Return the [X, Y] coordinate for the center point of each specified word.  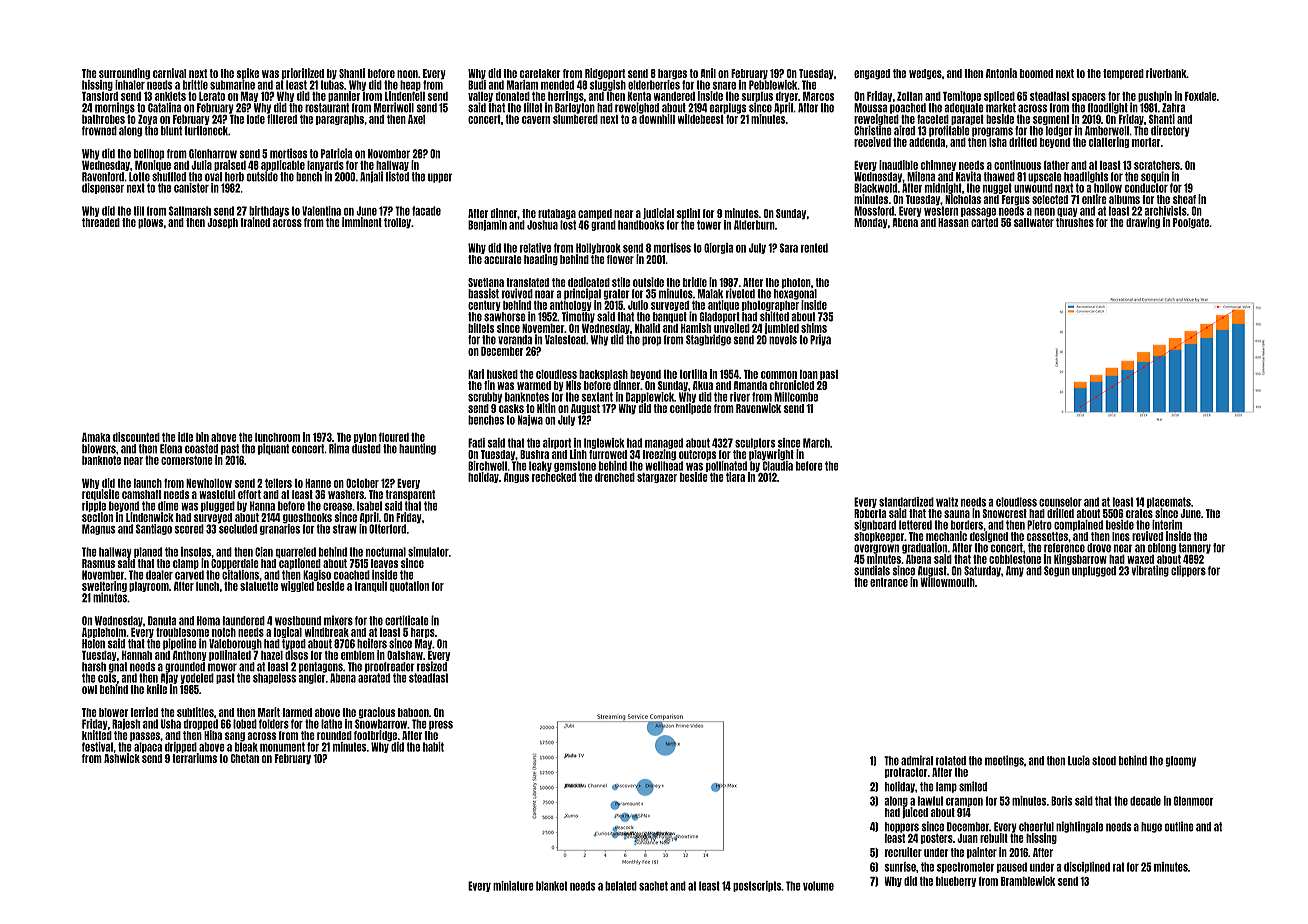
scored [189, 529]
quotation [409, 586]
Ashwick [122, 758]
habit [433, 747]
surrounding [124, 73]
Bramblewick [1028, 881]
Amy [1015, 571]
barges [672, 74]
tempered [1123, 74]
